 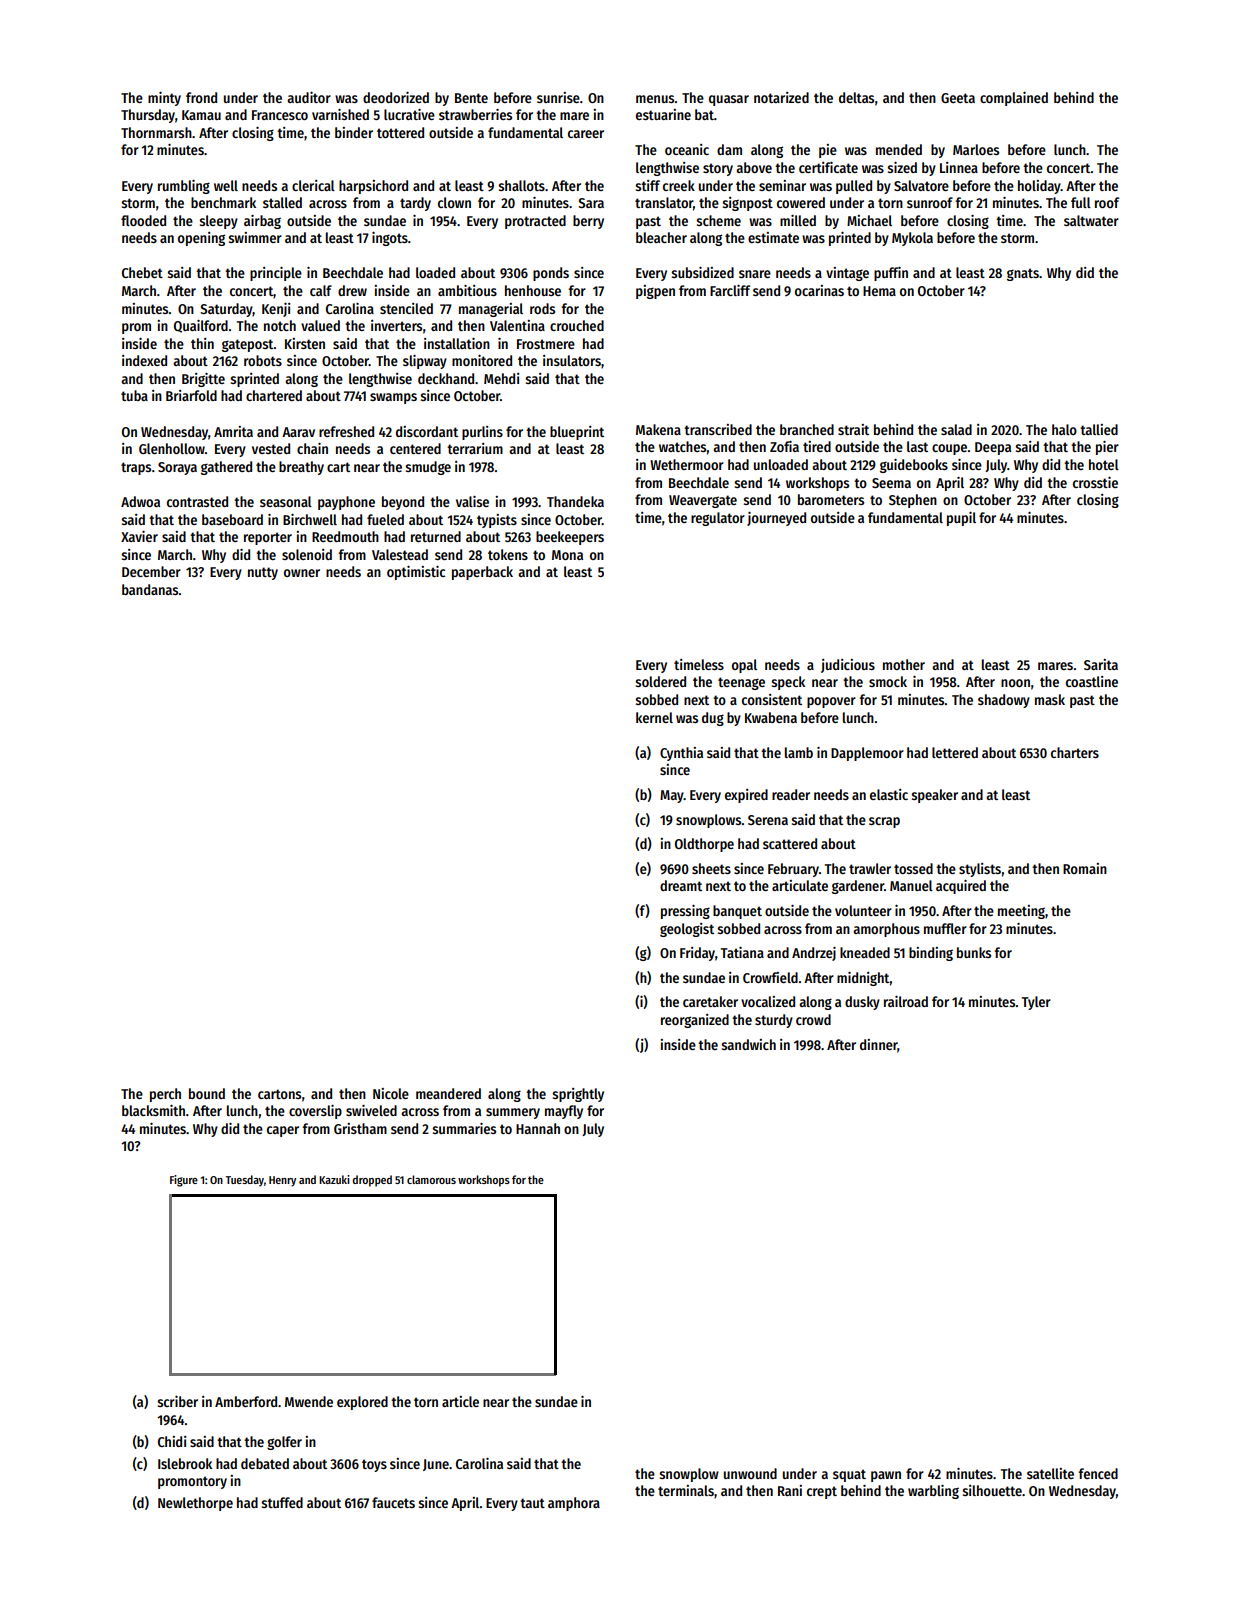 I want to click on Nicole, so click(x=391, y=1093).
